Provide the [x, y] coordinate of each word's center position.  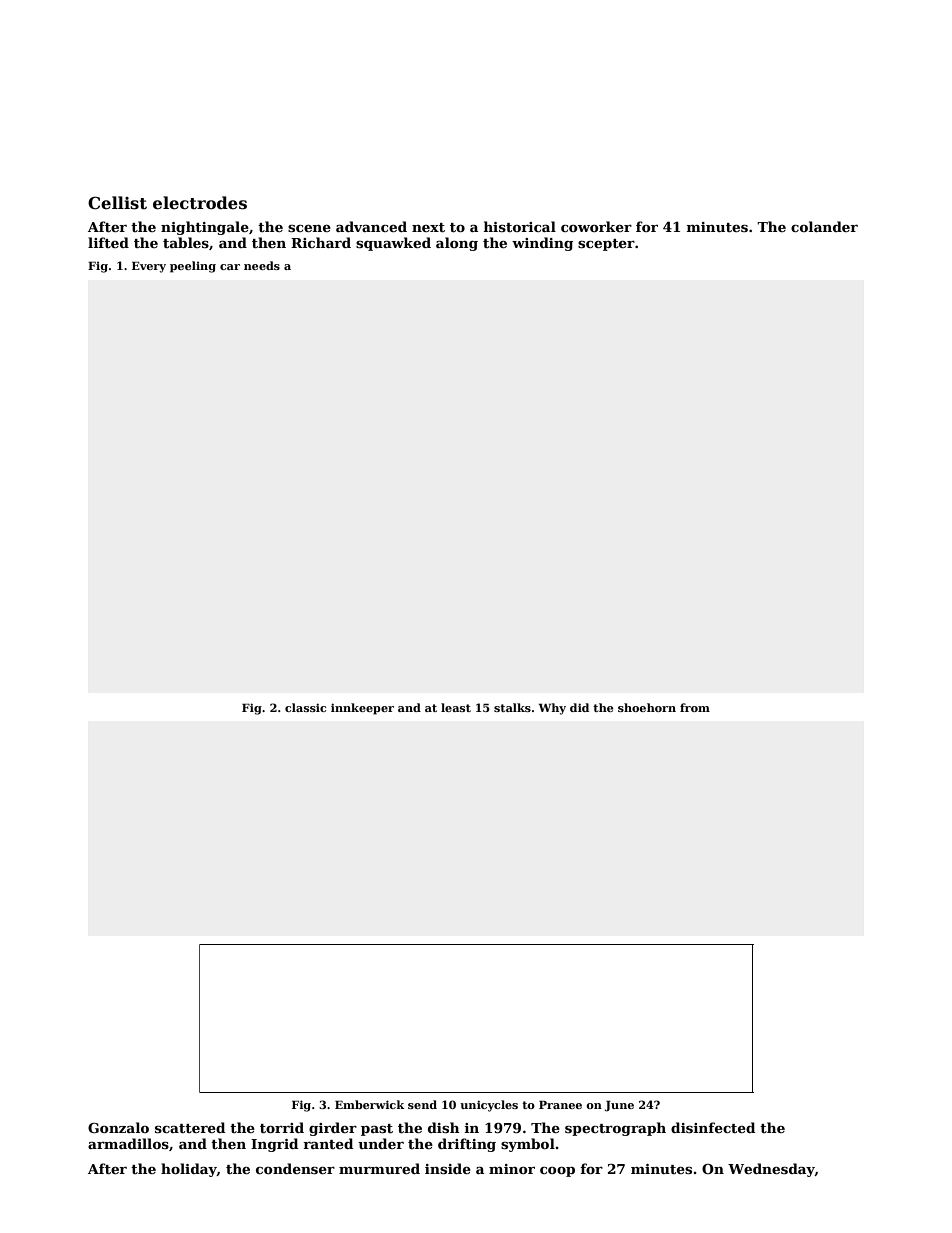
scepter [606, 245]
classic [305, 707]
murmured [379, 1168]
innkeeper [362, 709]
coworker [596, 226]
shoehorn [647, 707]
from [695, 707]
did [579, 707]
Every [149, 267]
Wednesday [771, 1170]
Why [552, 709]
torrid [282, 1127]
